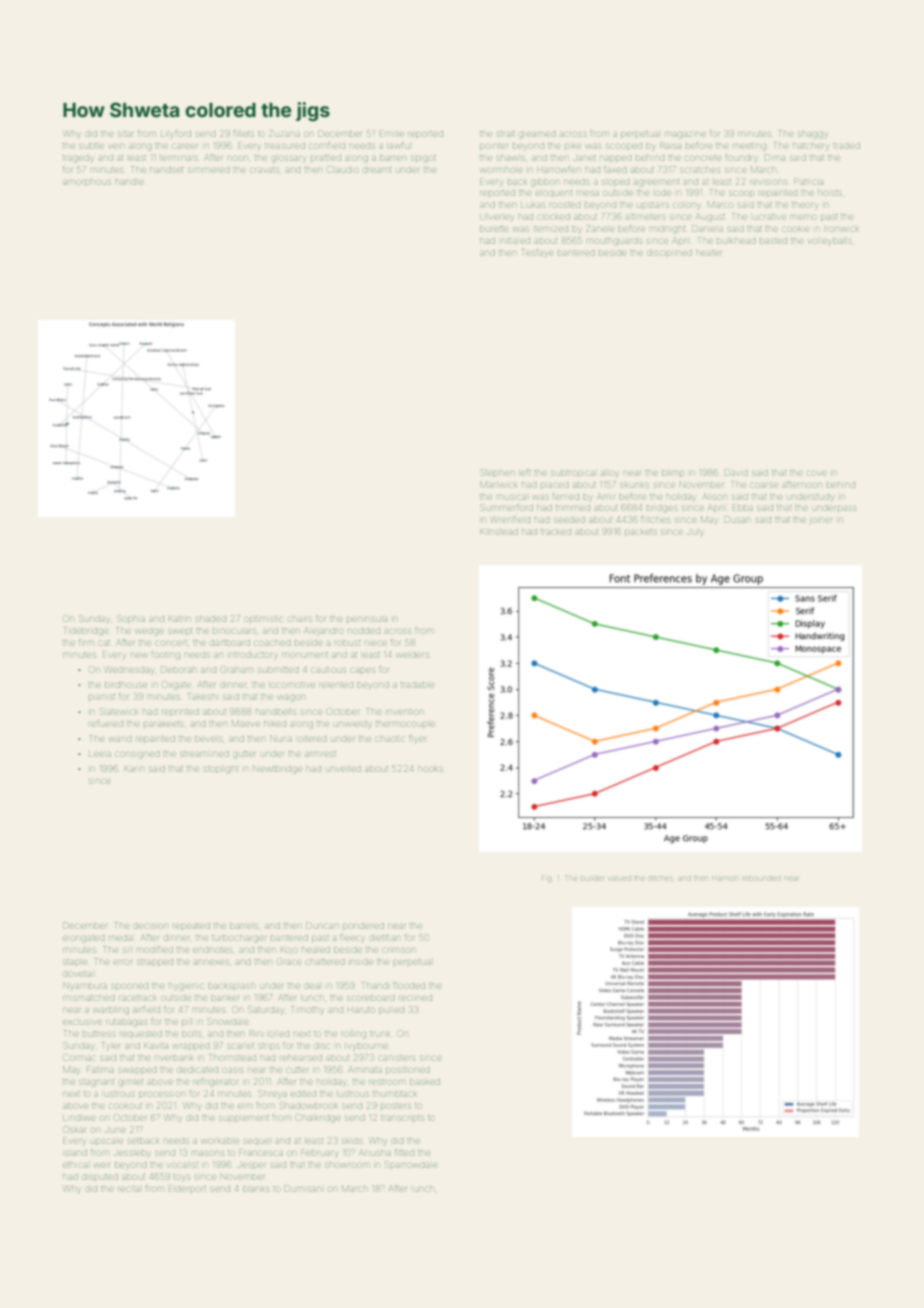 Image resolution: width=924 pixels, height=1308 pixels. Describe the element at coordinates (343, 169) in the document. I see `Claudio` at that location.
